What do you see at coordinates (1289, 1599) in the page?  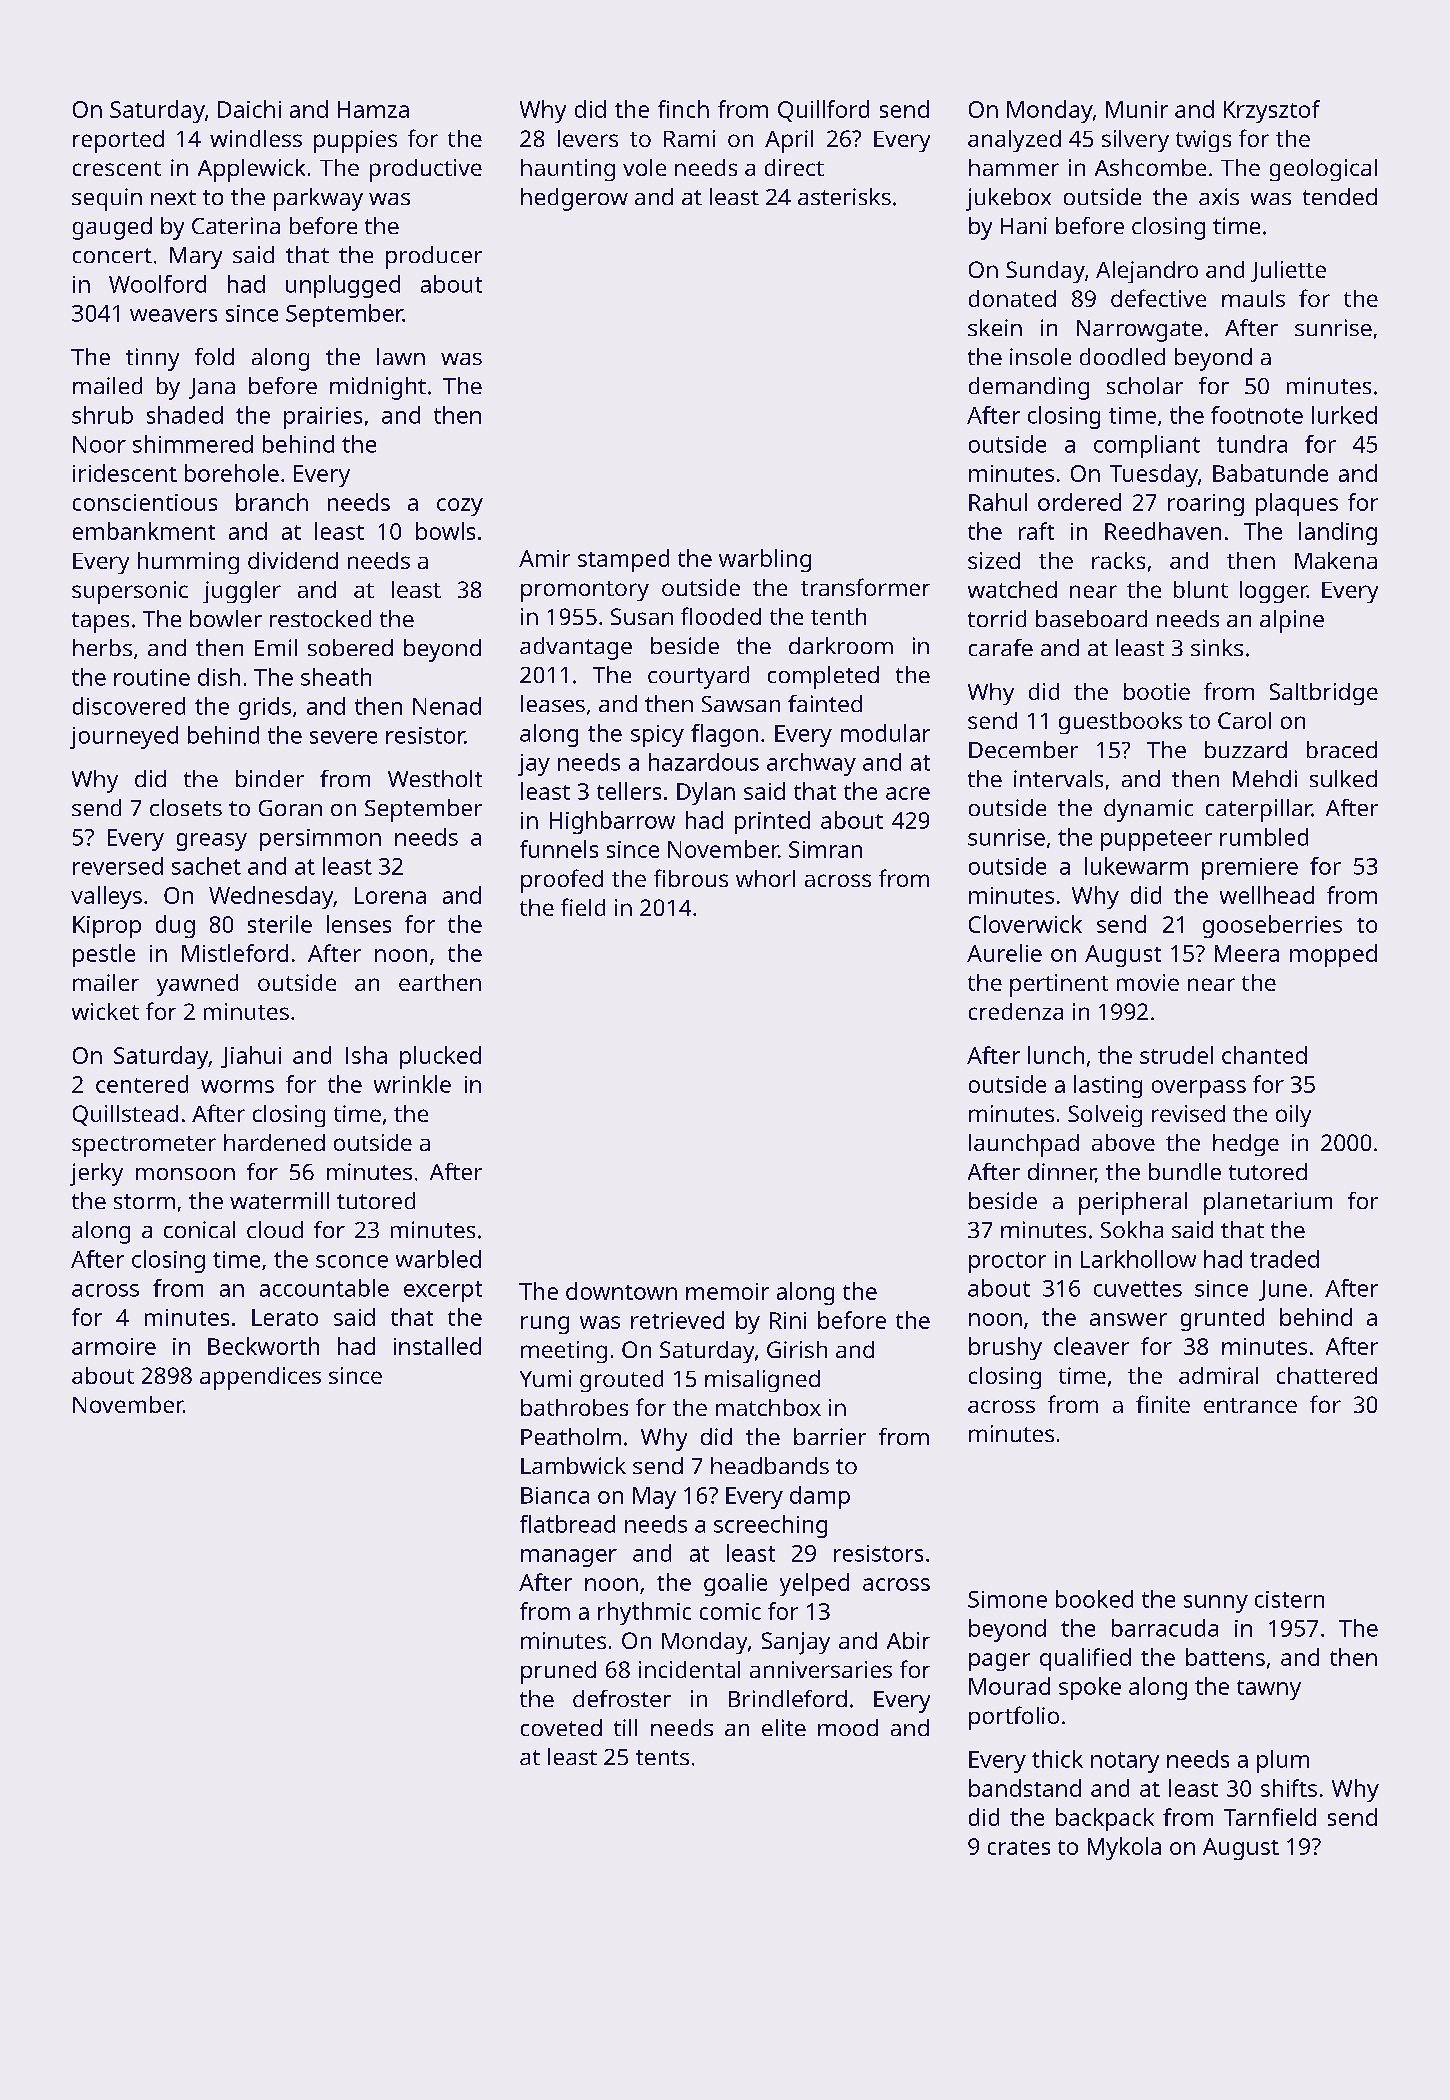 I see `cistern` at bounding box center [1289, 1599].
